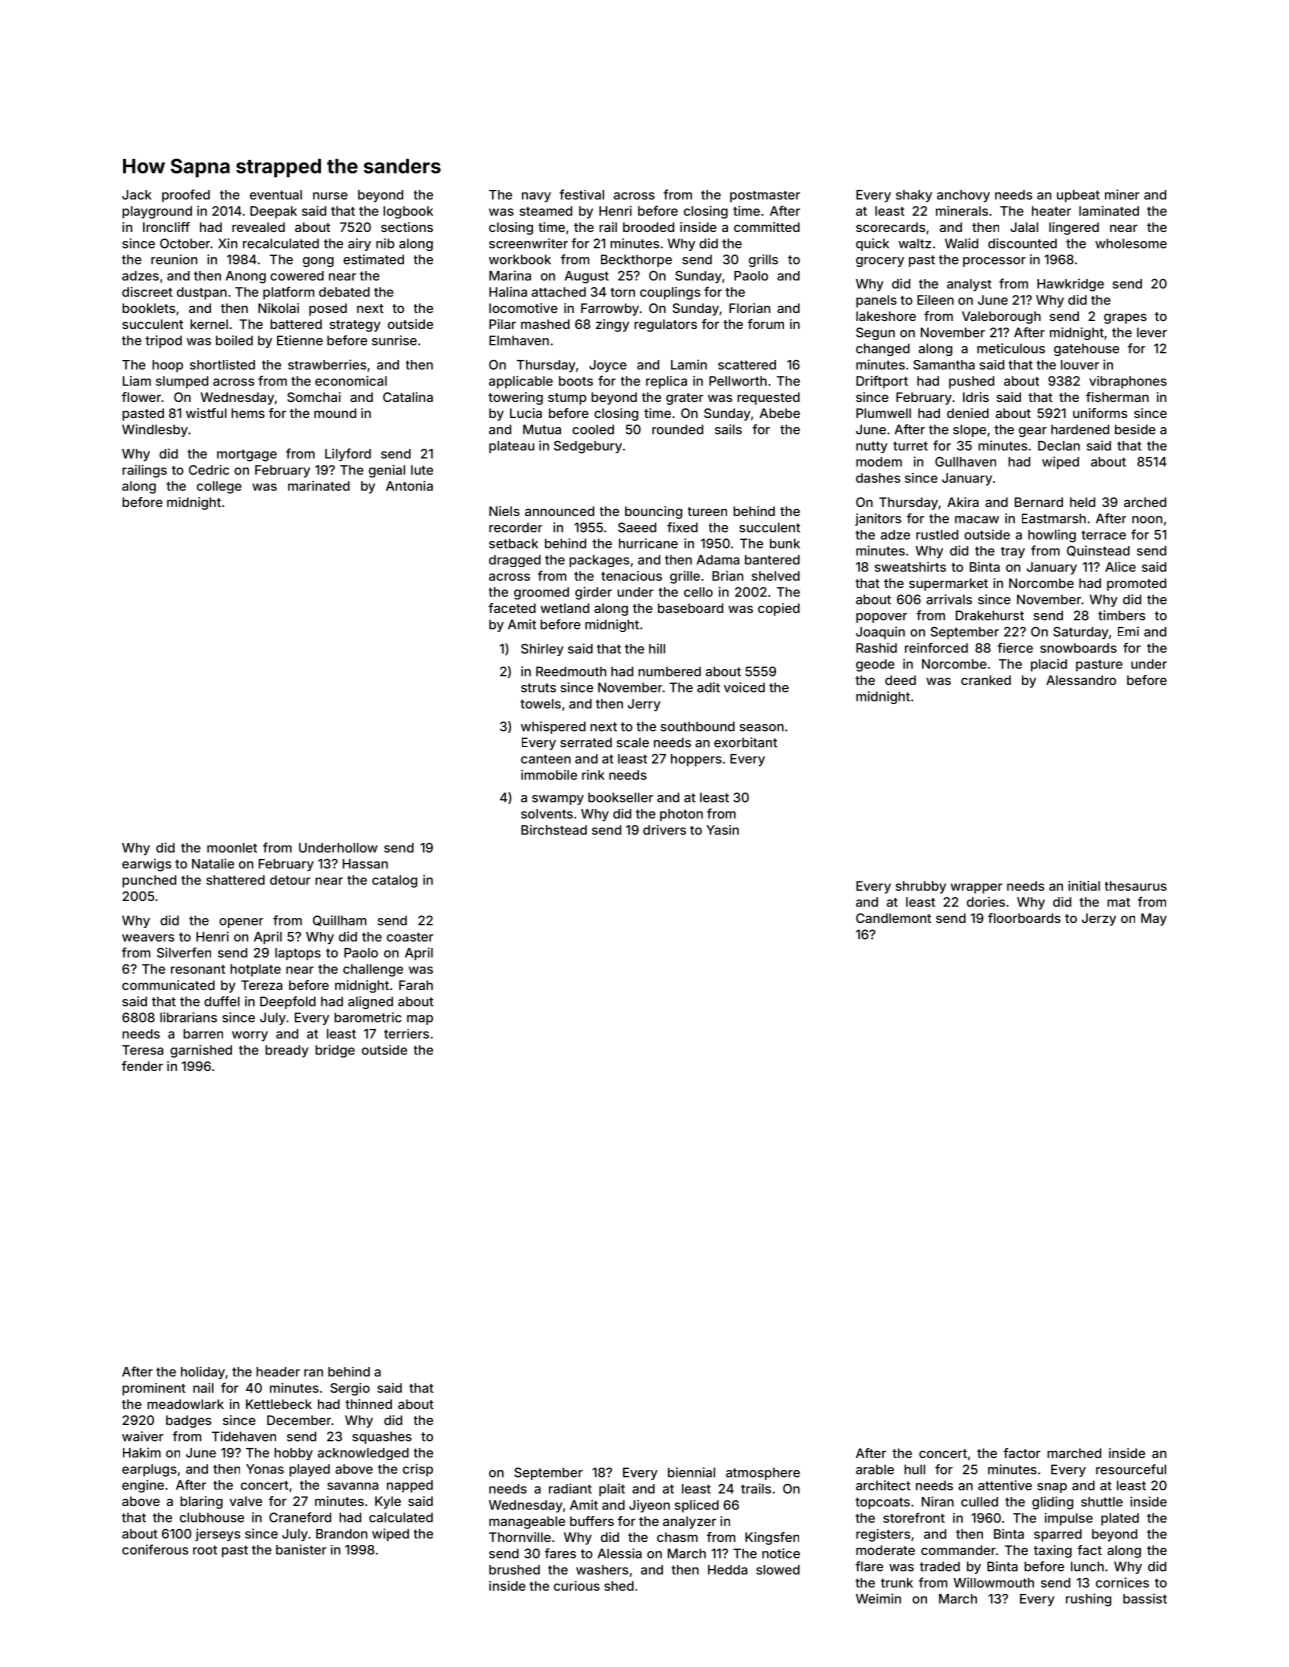 Image resolution: width=1289 pixels, height=1667 pixels. Describe the element at coordinates (513, 543) in the document. I see `setback` at that location.
